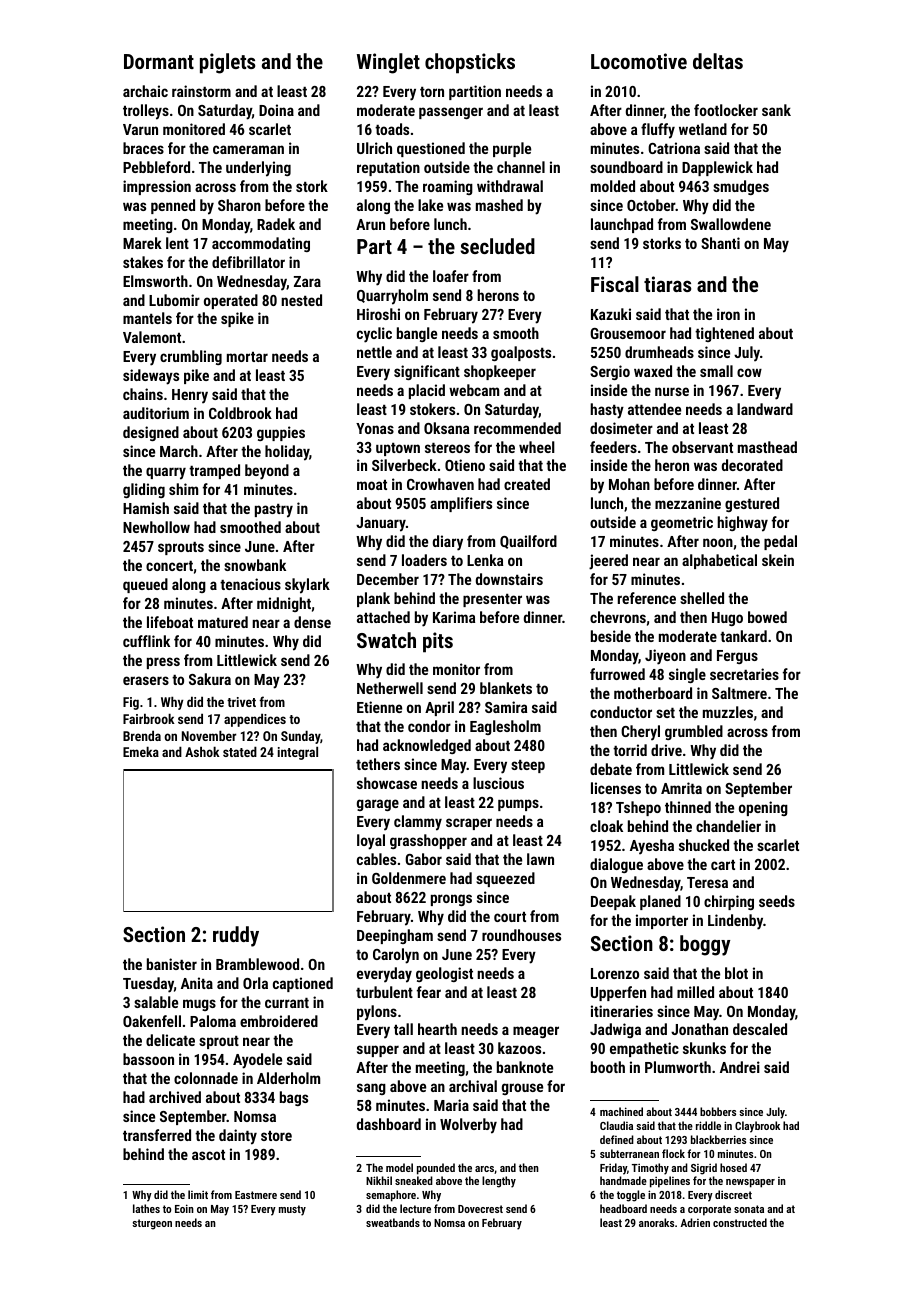  Describe the element at coordinates (480, 1209) in the document. I see `Dovecrest` at that location.
